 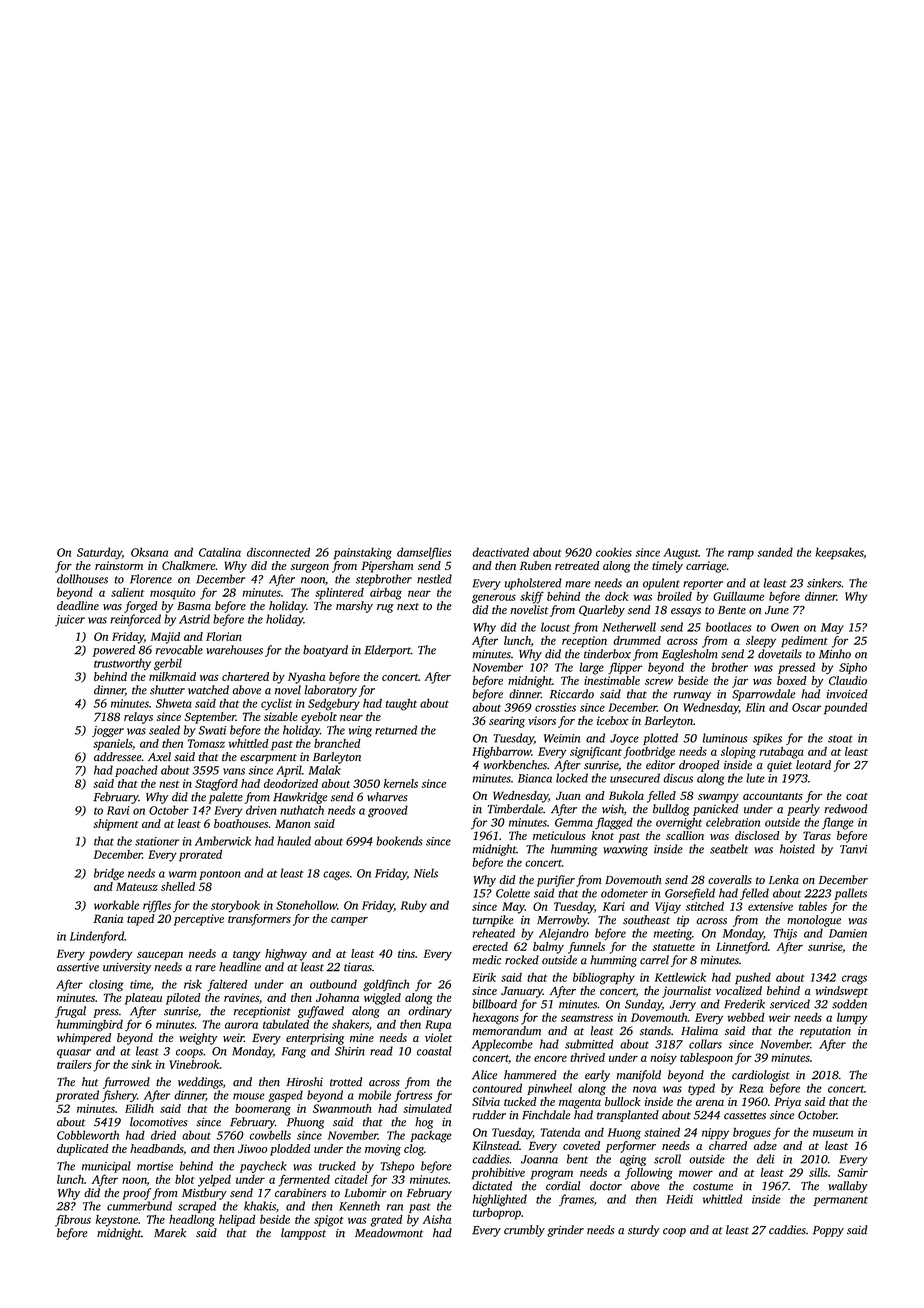 What do you see at coordinates (662, 1132) in the screenshot?
I see `stained` at bounding box center [662, 1132].
